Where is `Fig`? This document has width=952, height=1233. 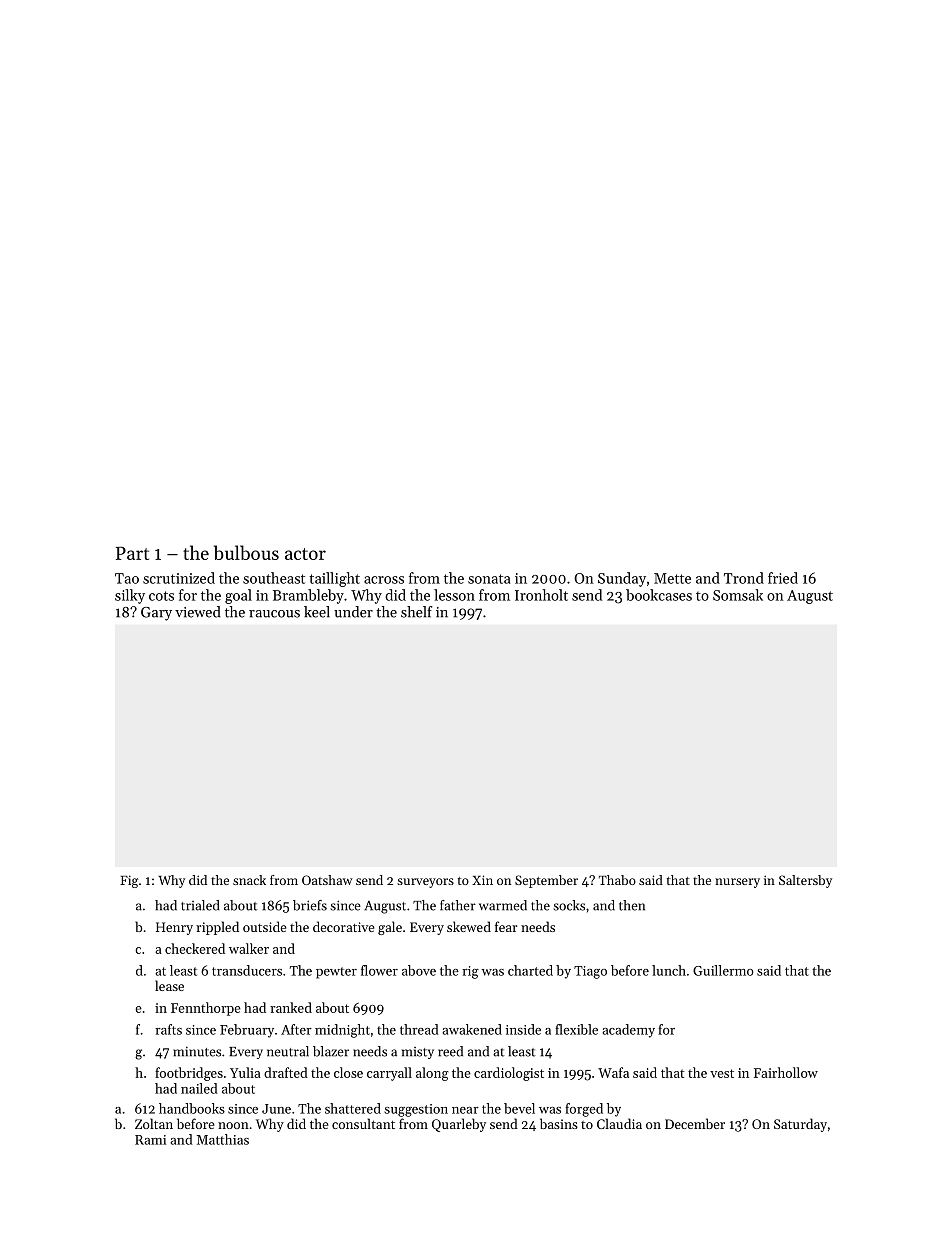
Fig is located at coordinates (129, 881).
